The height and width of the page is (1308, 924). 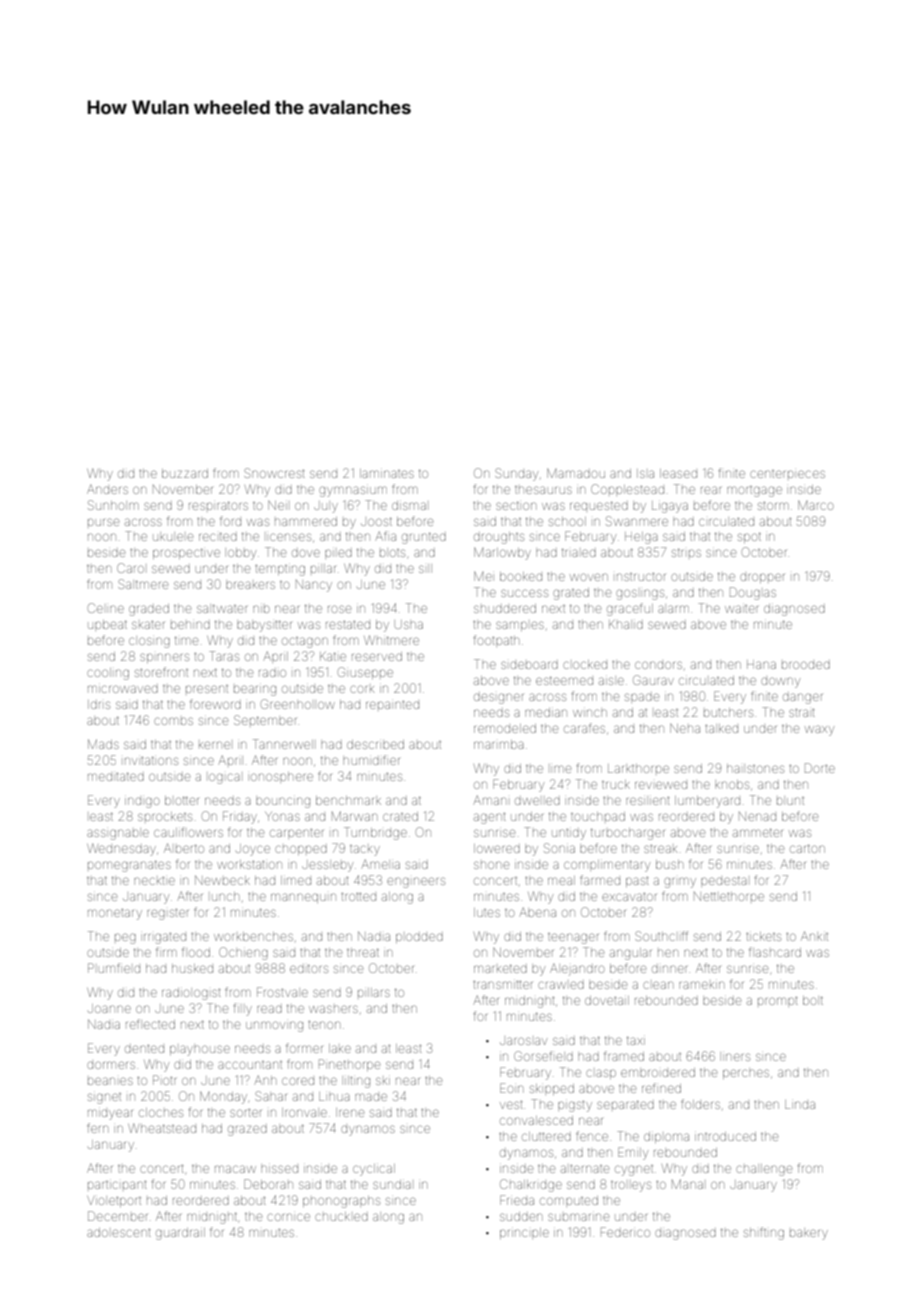 I want to click on principle, so click(x=524, y=1233).
